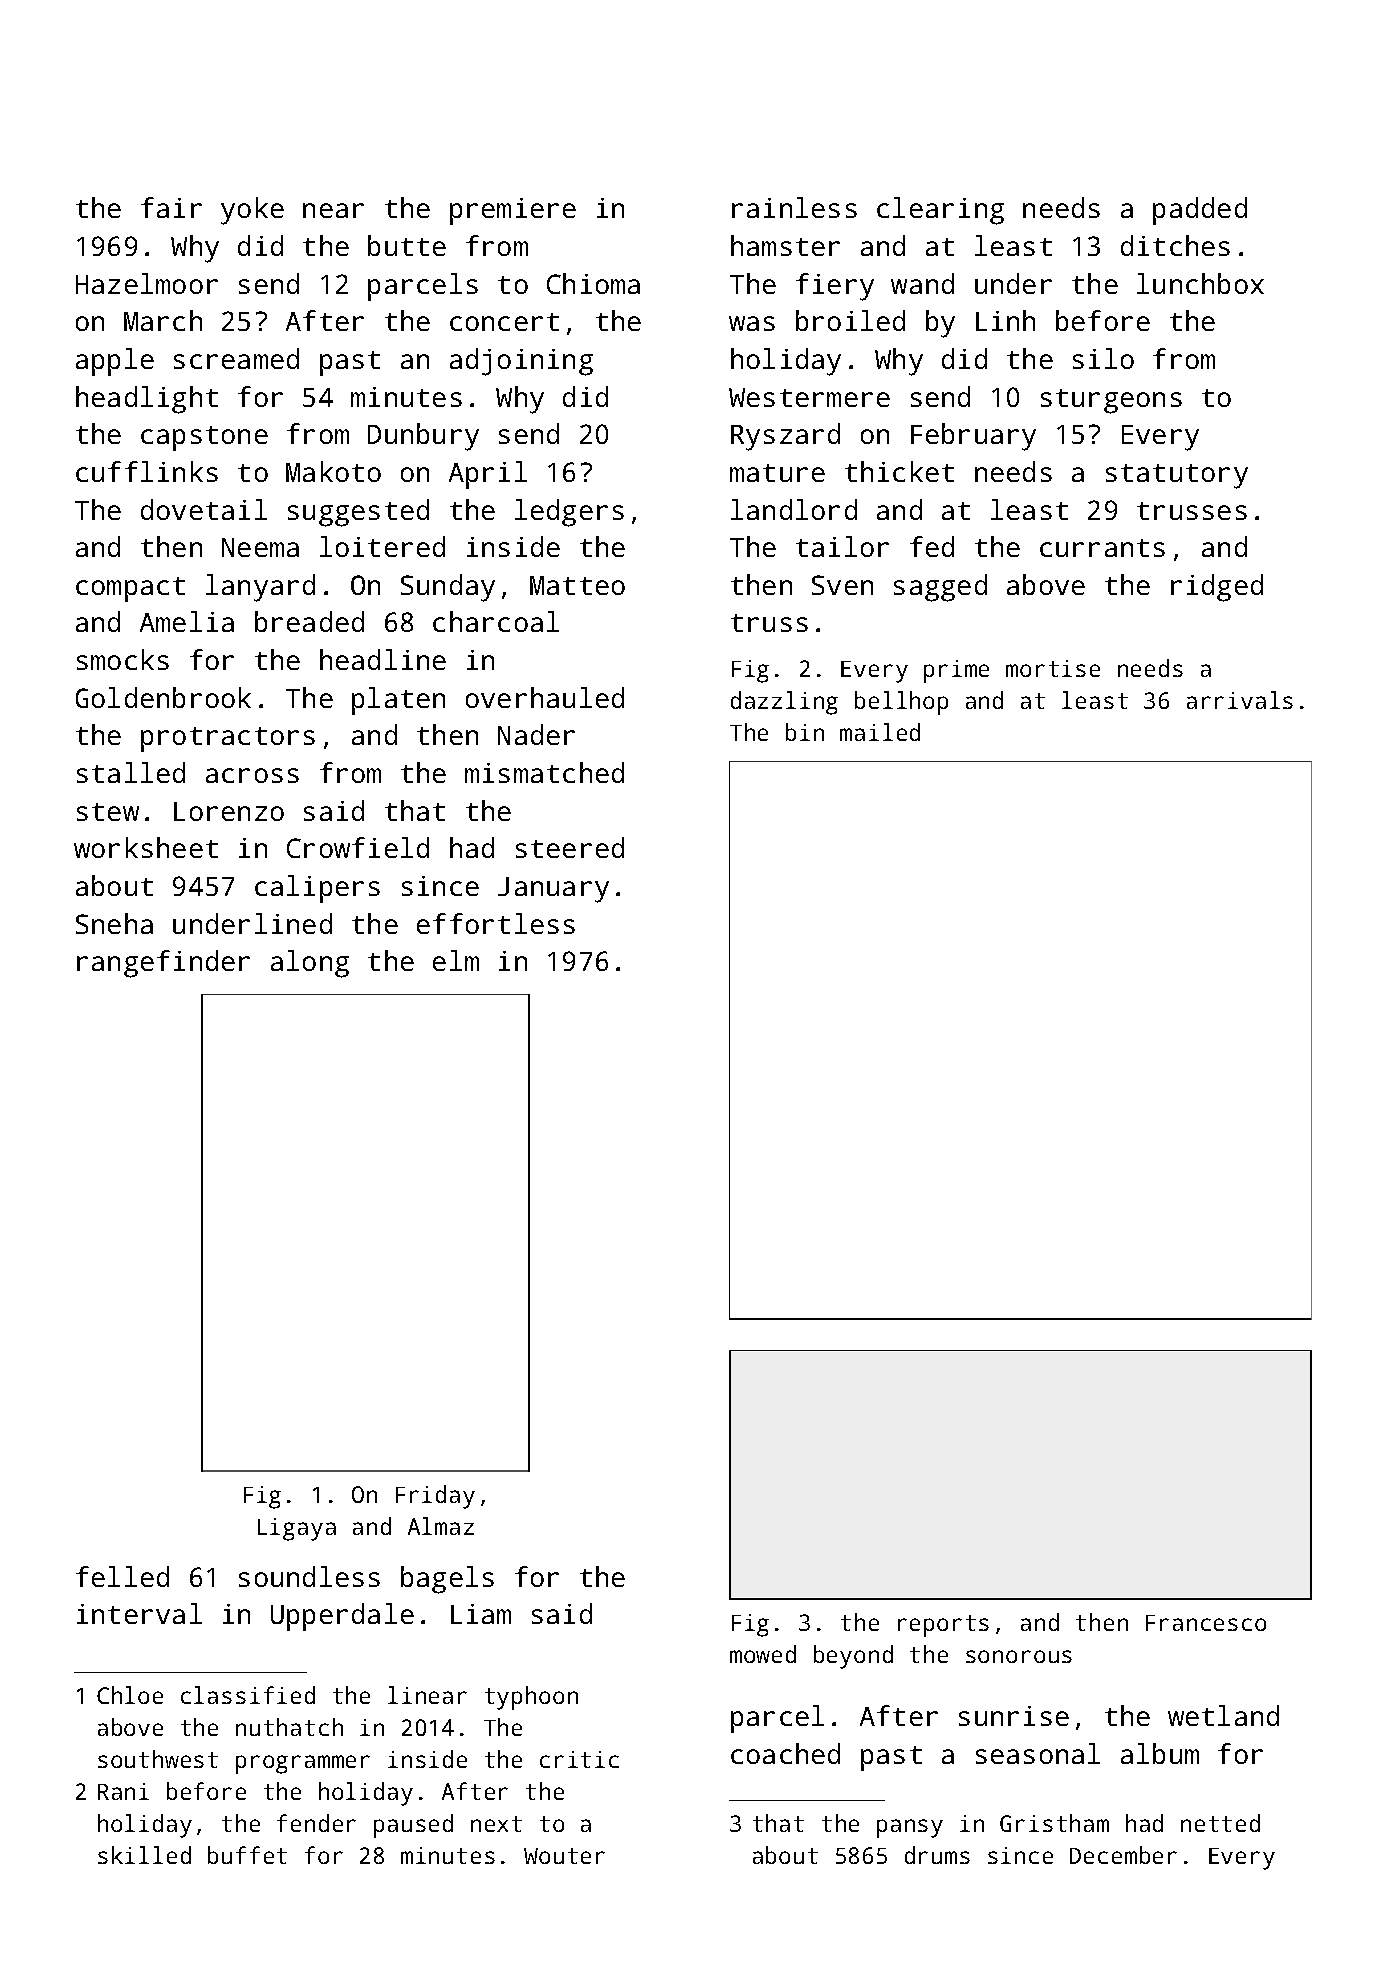  Describe the element at coordinates (297, 1529) in the document. I see `Ligaya` at that location.
